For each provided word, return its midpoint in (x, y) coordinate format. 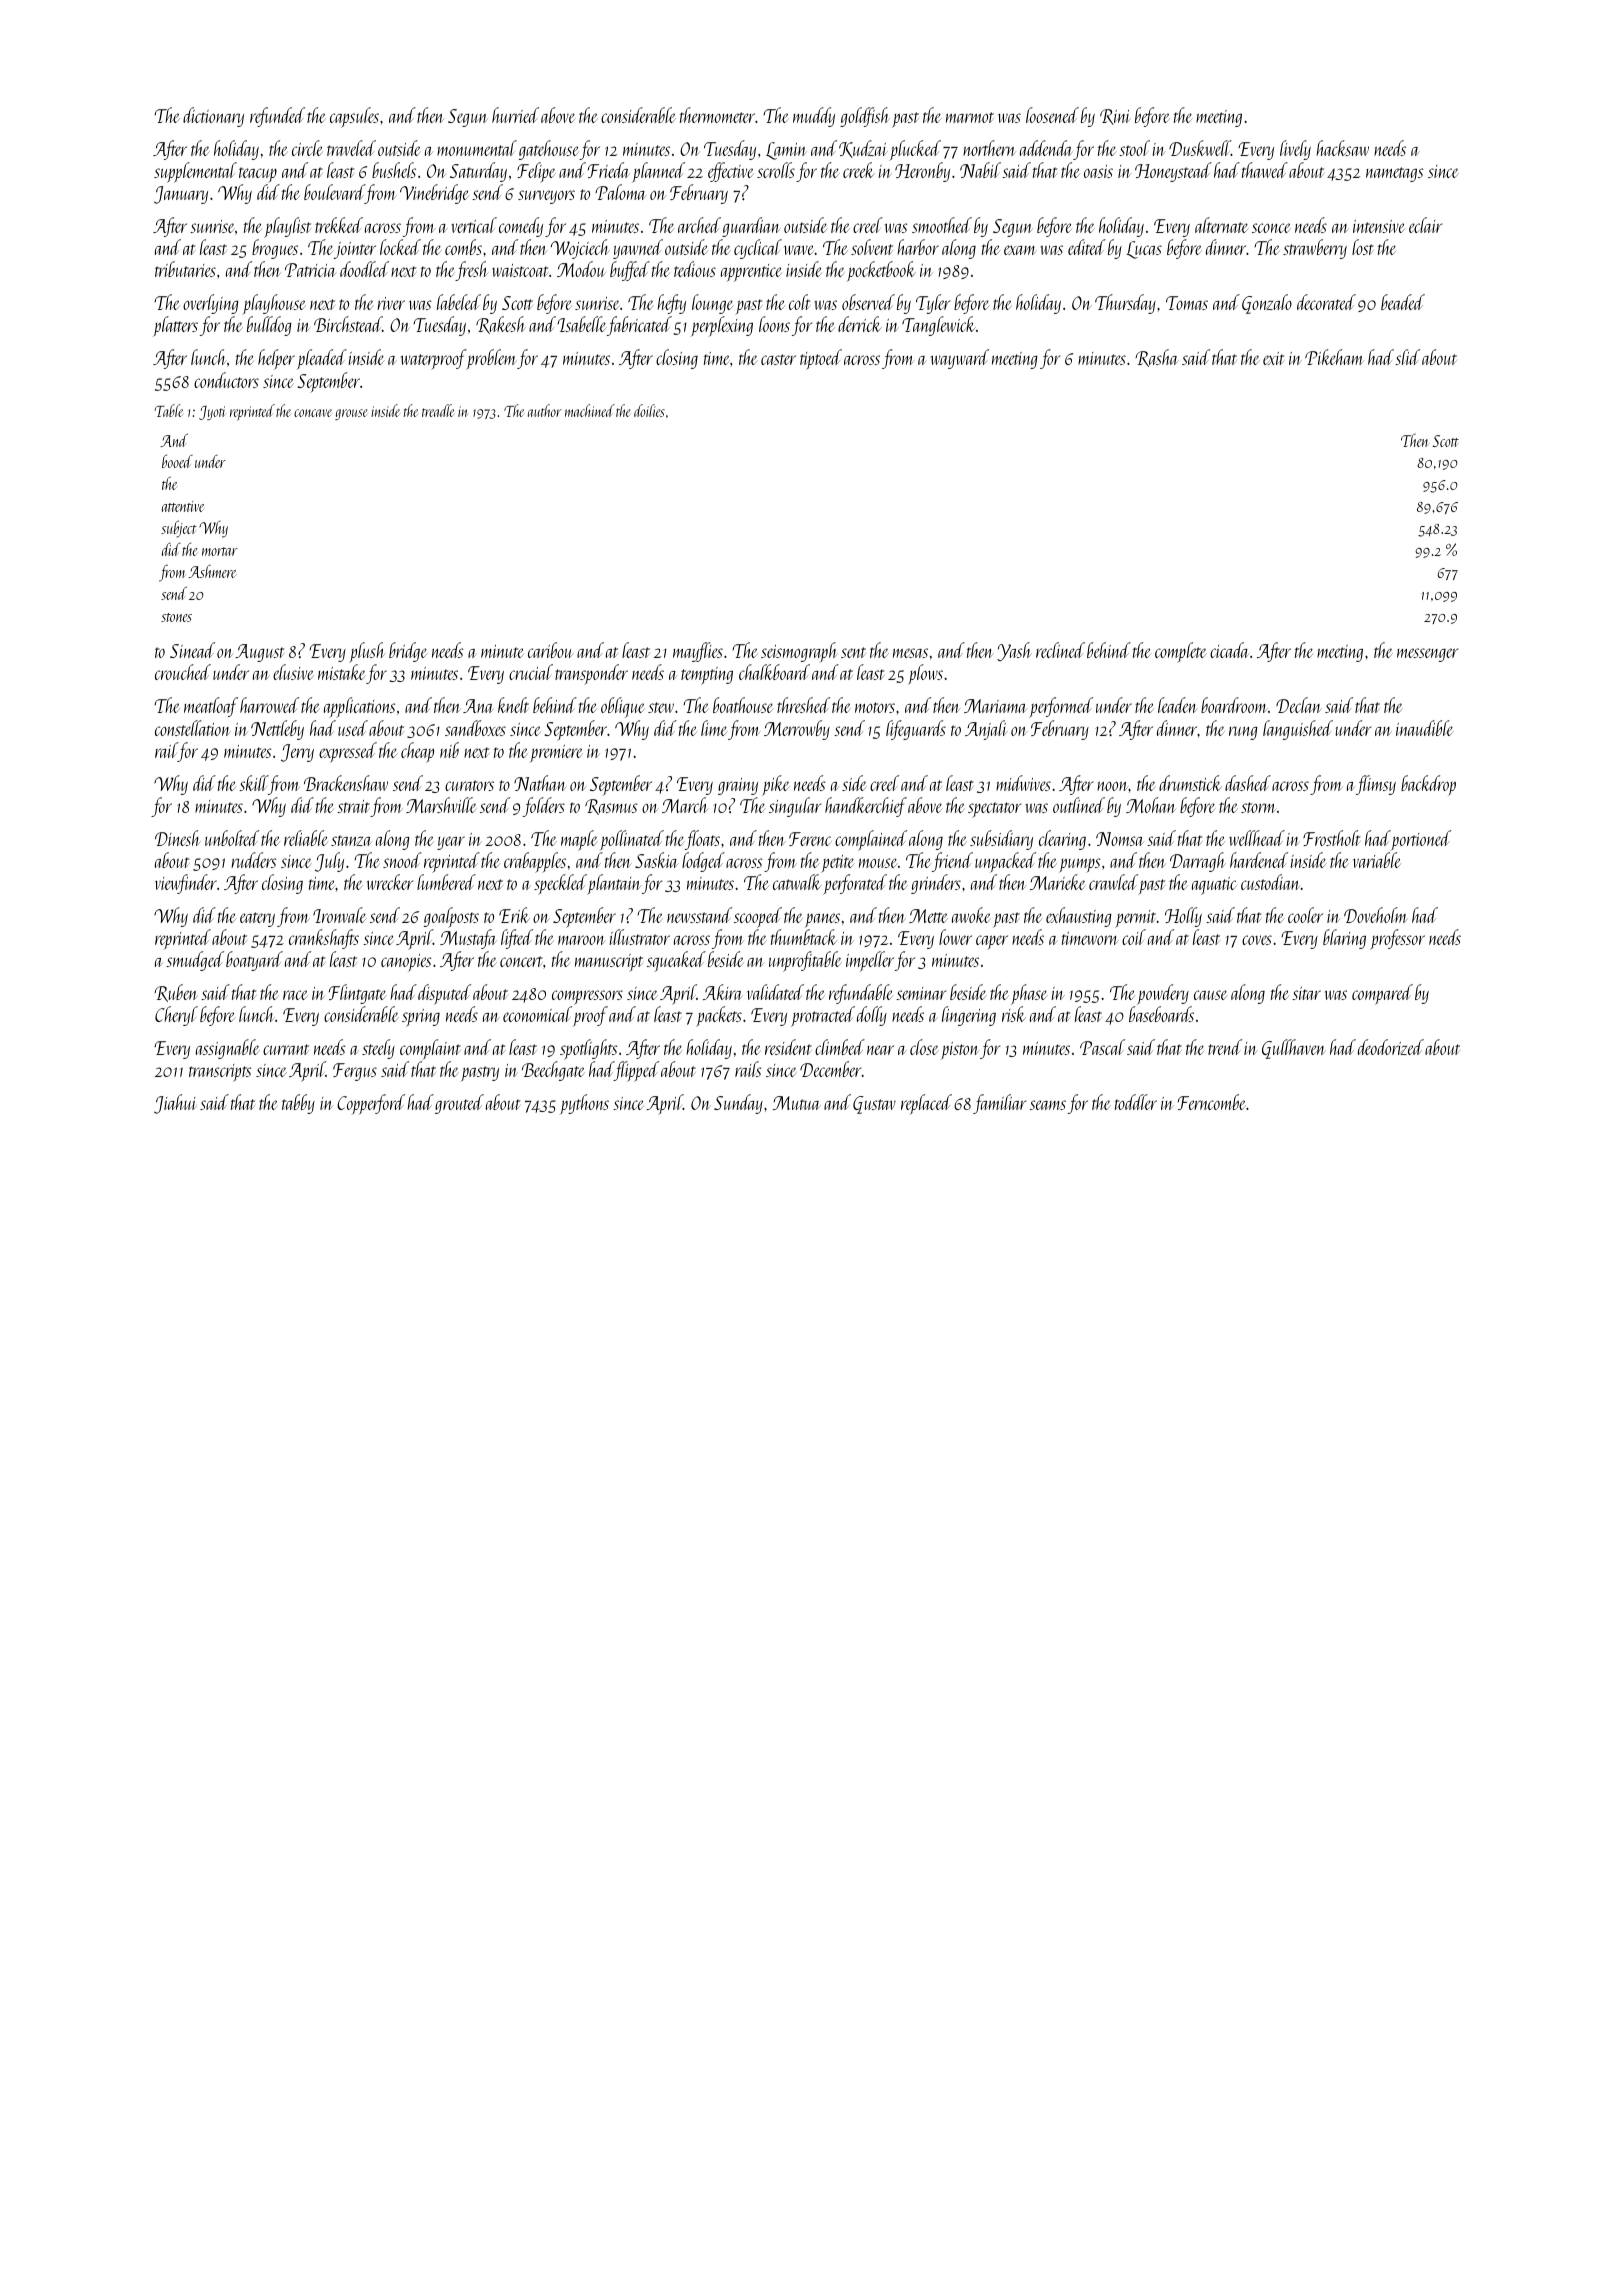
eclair (1425, 225)
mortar (220, 551)
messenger (1427, 655)
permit (1136, 919)
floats (702, 840)
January (181, 195)
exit (1273, 358)
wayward (960, 359)
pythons (584, 1104)
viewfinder (186, 884)
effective (731, 172)
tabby (298, 1104)
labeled (459, 302)
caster (778, 359)
